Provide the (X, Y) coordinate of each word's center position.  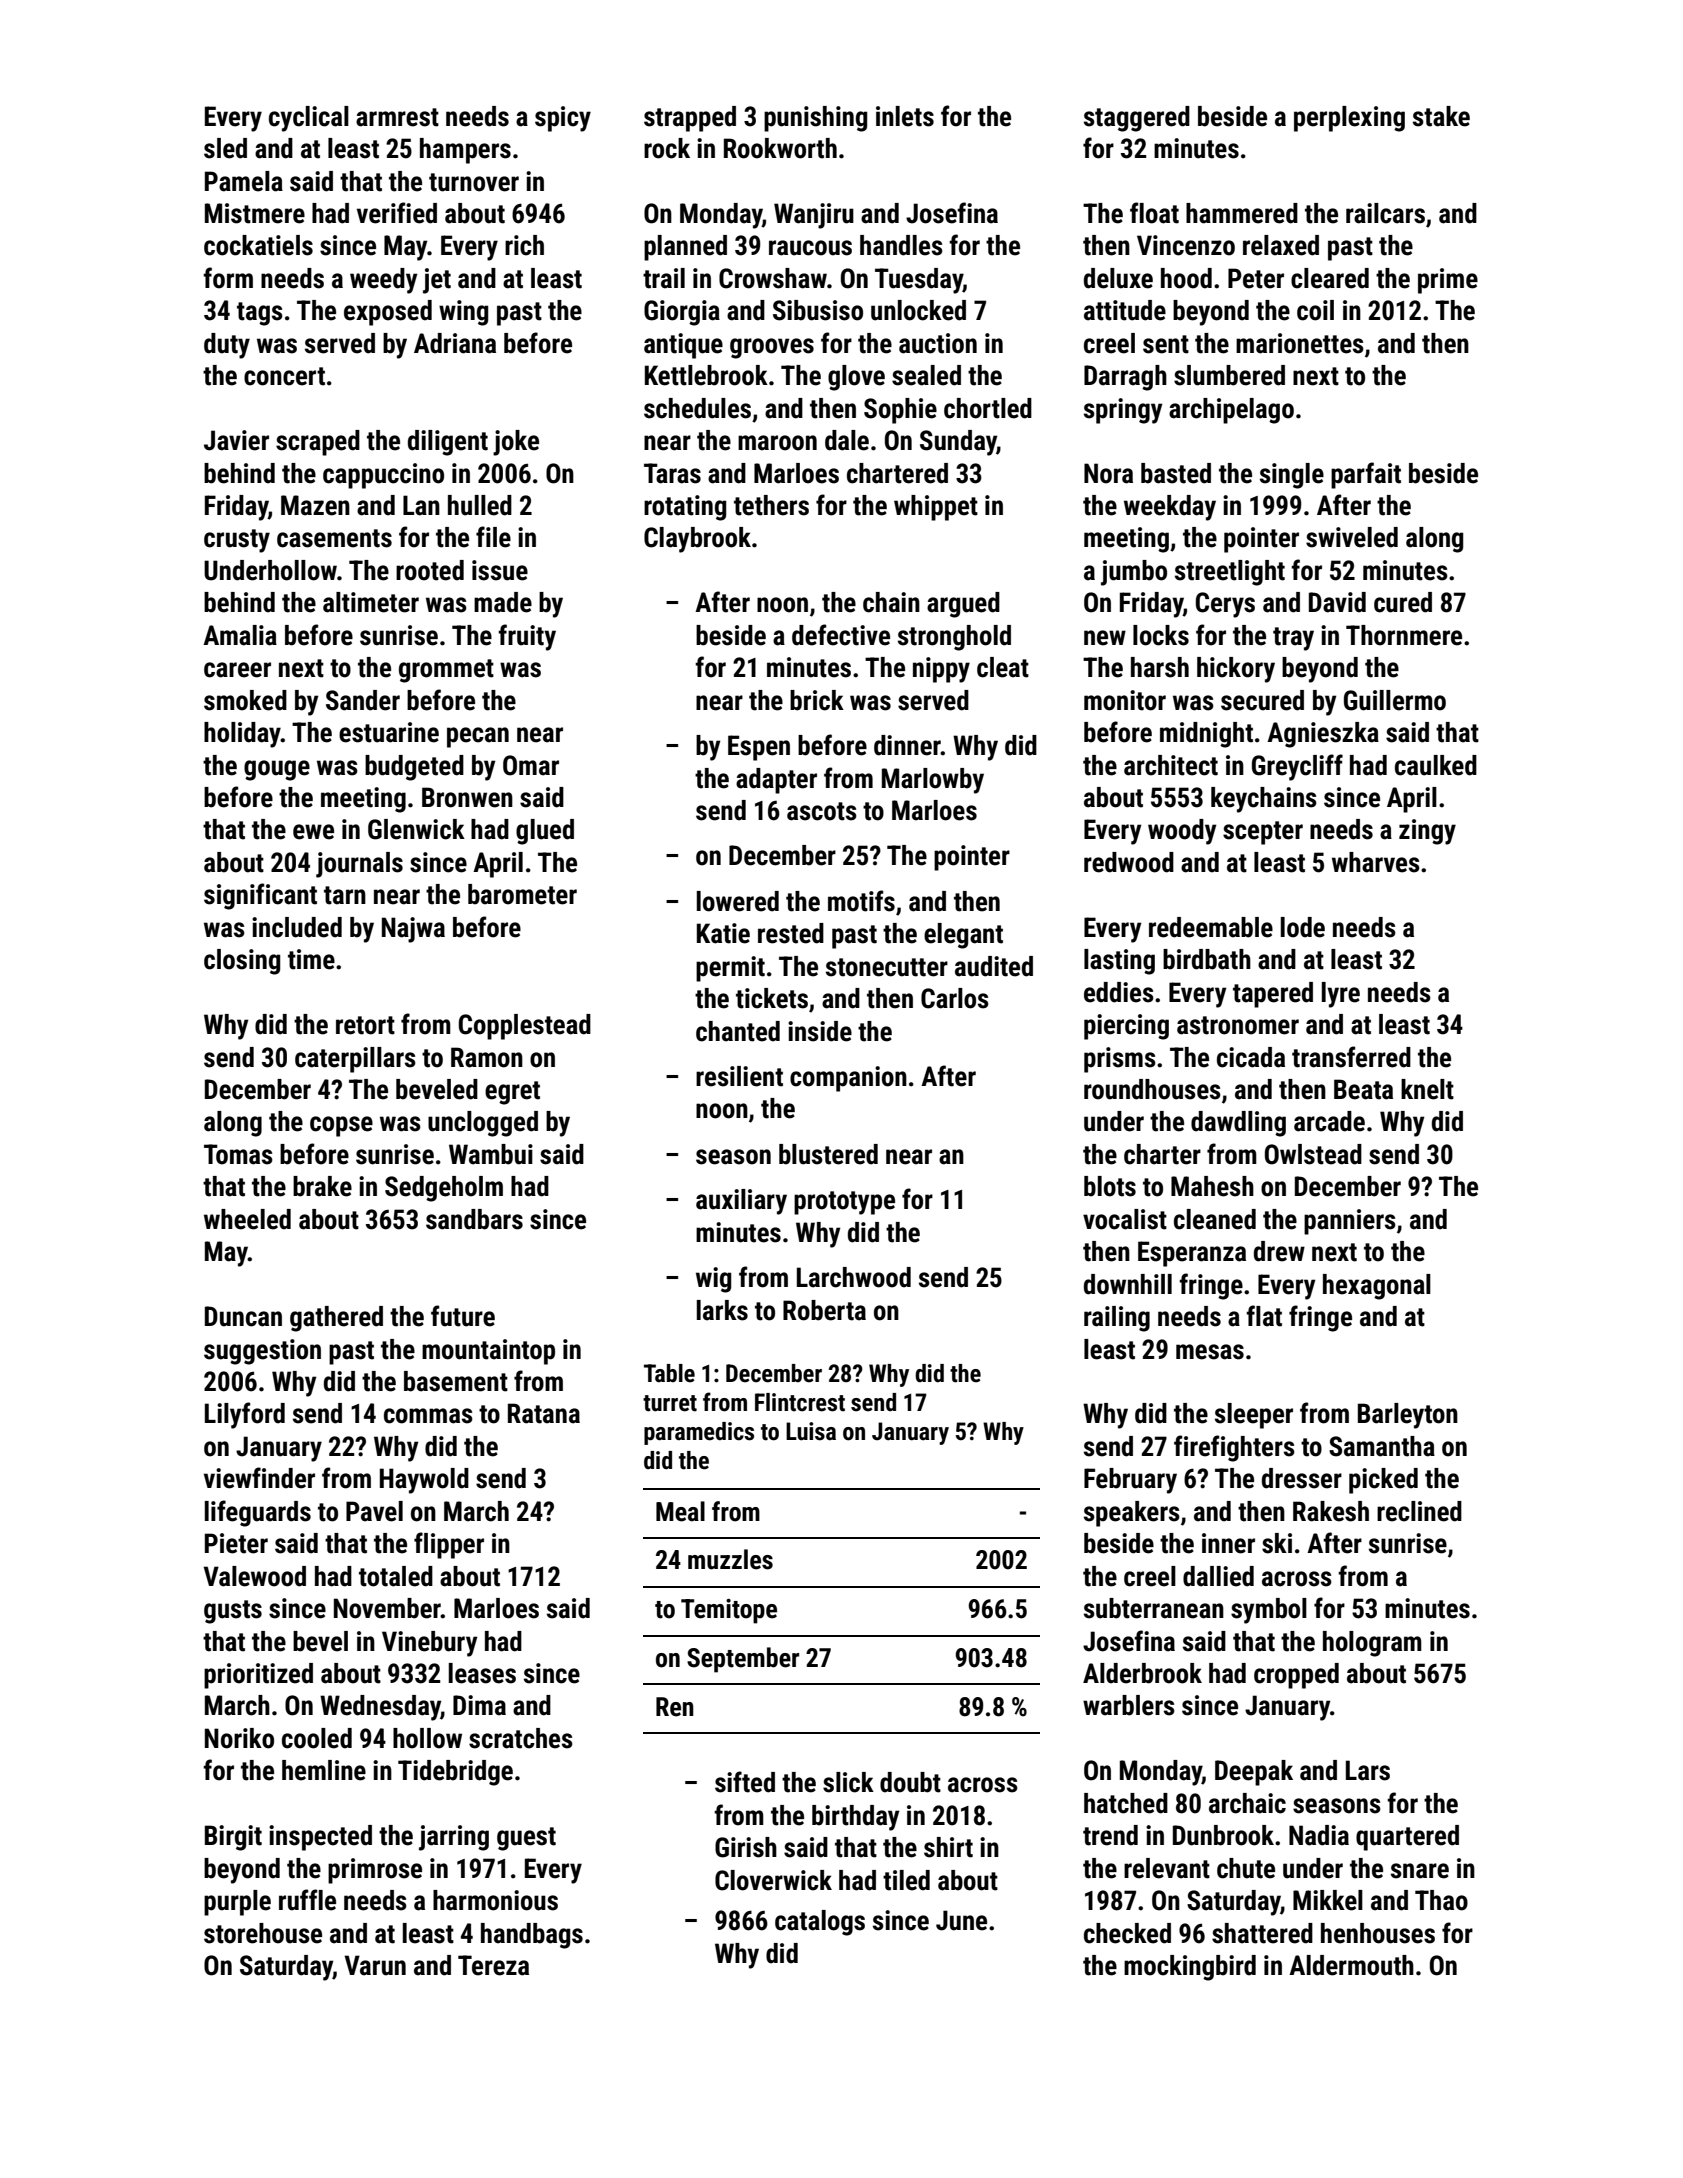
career (237, 670)
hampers (465, 151)
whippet (936, 508)
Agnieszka (1323, 735)
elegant (963, 936)
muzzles (730, 1559)
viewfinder (259, 1478)
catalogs (820, 1923)
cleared (1330, 278)
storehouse (263, 1933)
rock (667, 148)
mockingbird (1190, 1968)
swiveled (1352, 537)
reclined (1419, 1511)
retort (365, 1025)
